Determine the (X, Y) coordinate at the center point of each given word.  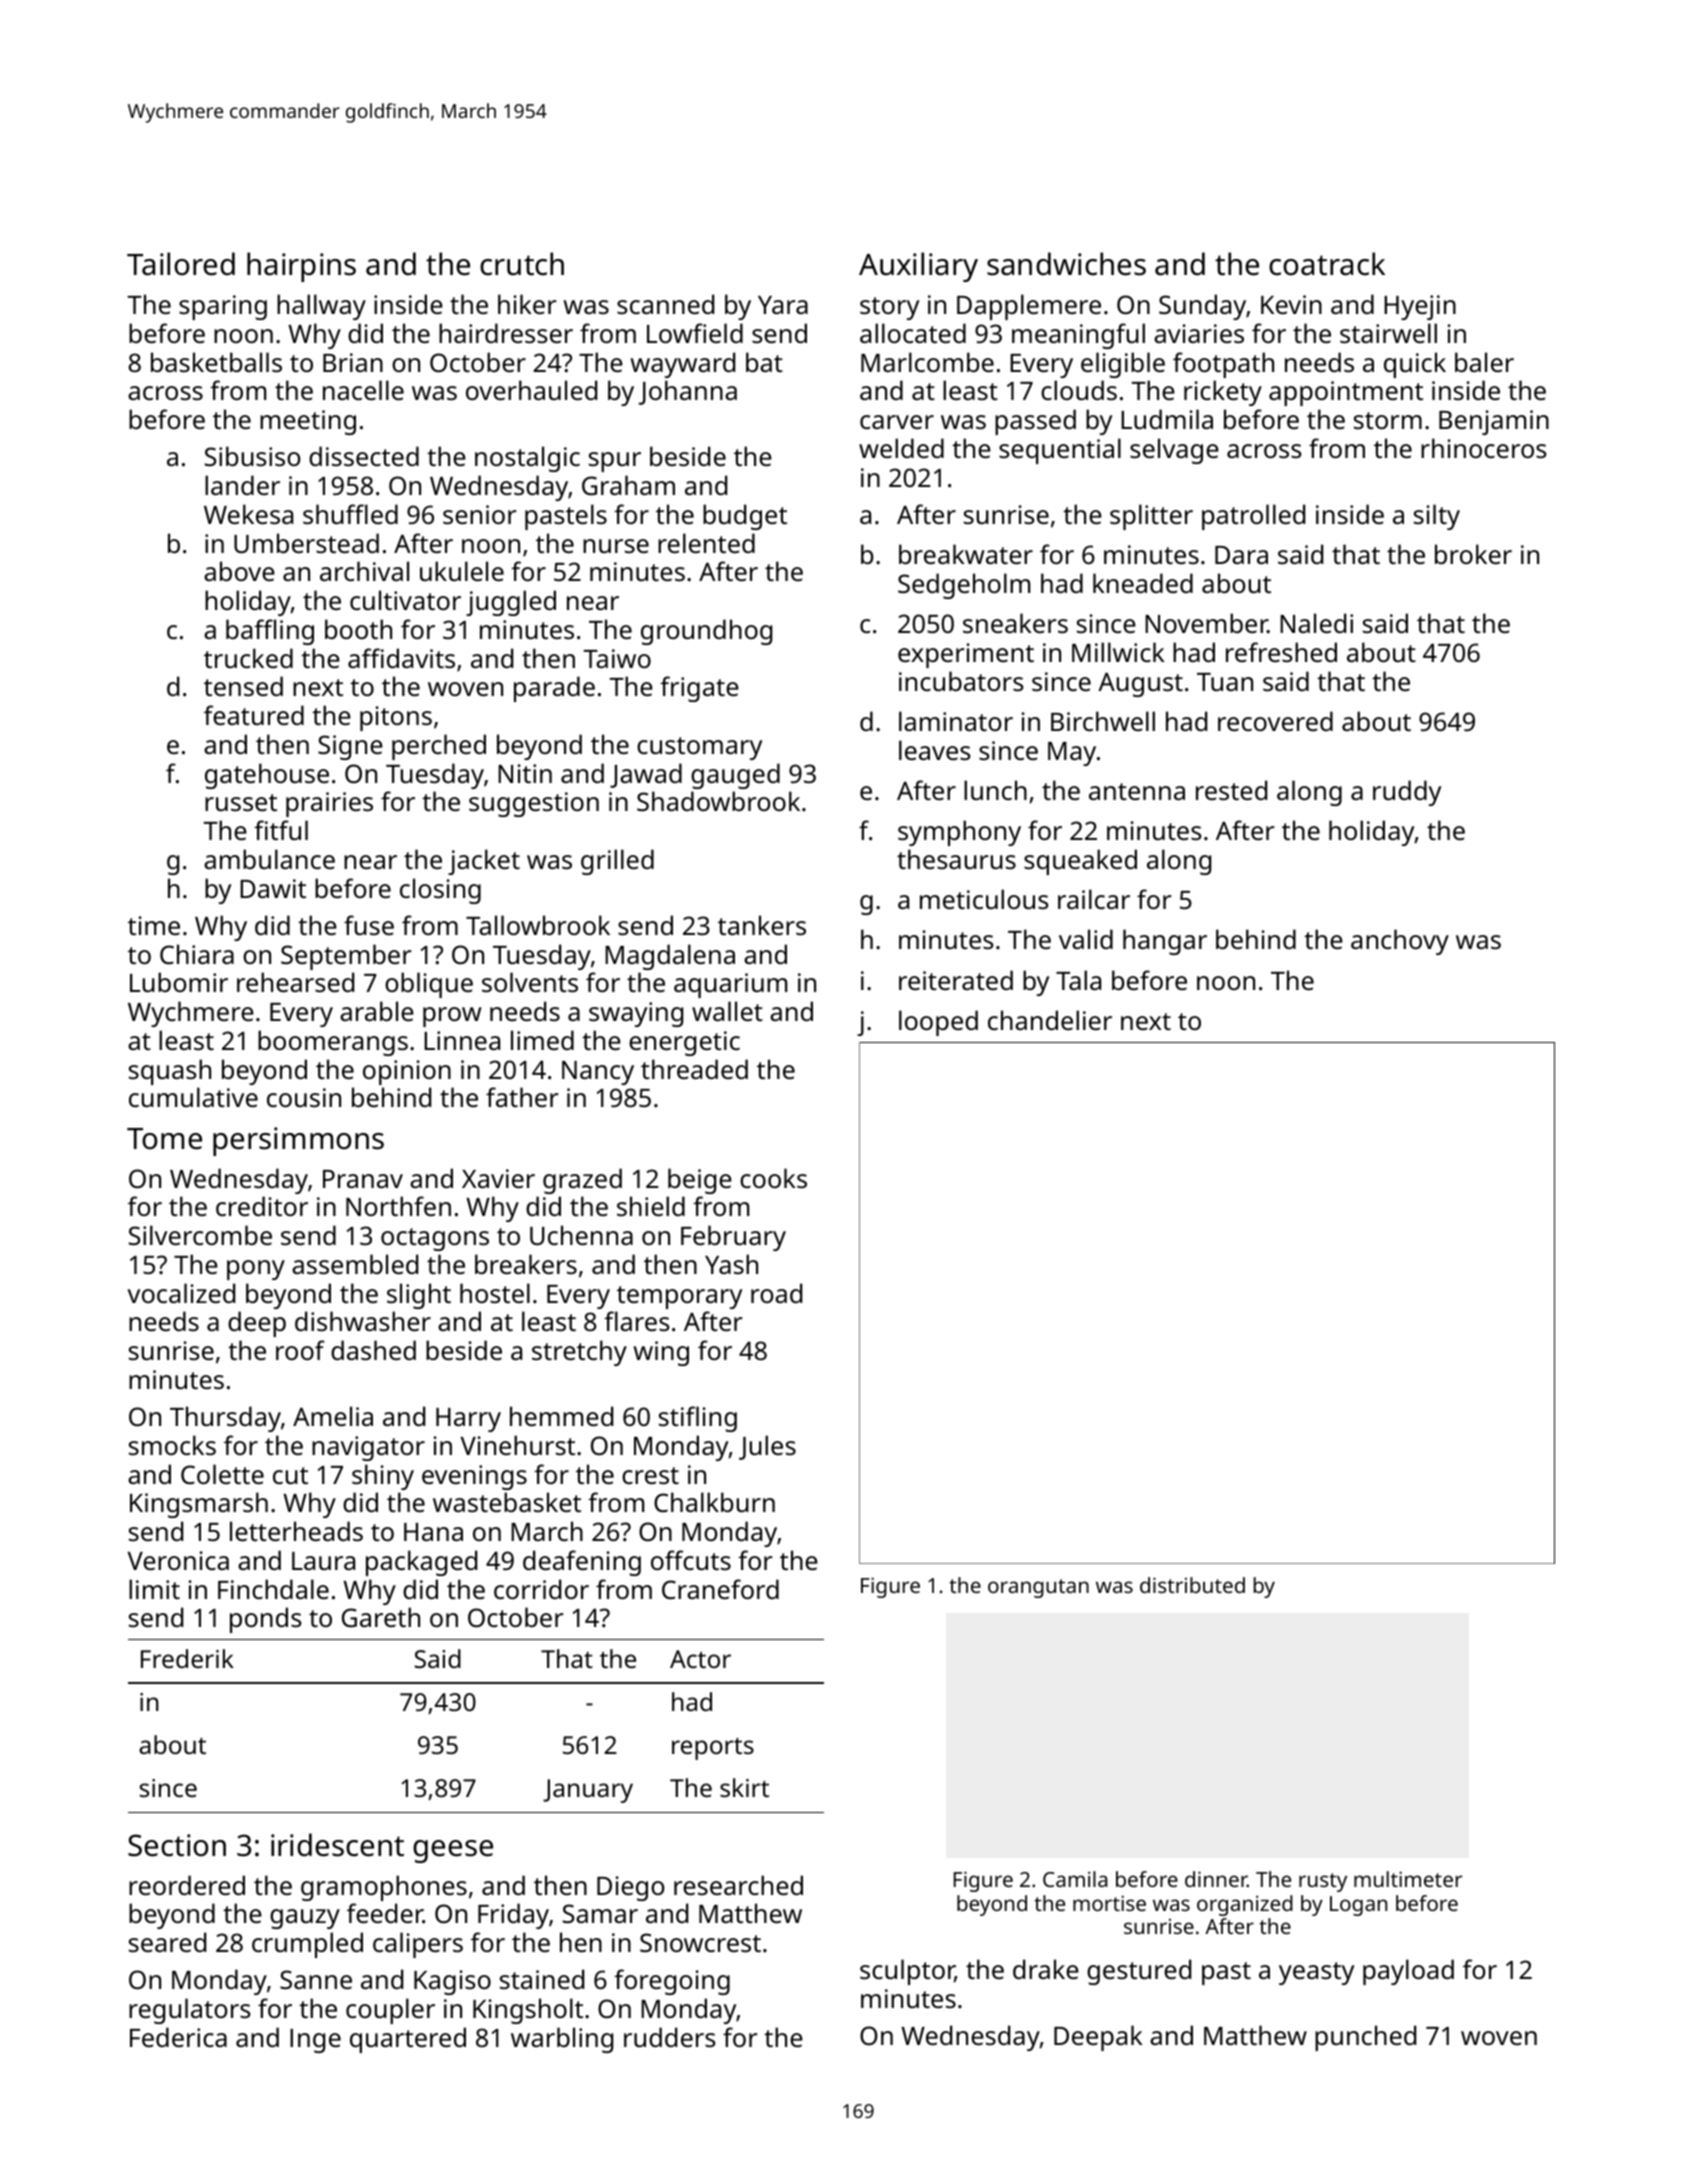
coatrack (1327, 264)
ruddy (1407, 793)
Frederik (187, 1658)
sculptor (907, 1972)
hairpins (301, 267)
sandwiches (1066, 264)
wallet (727, 1011)
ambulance (269, 859)
